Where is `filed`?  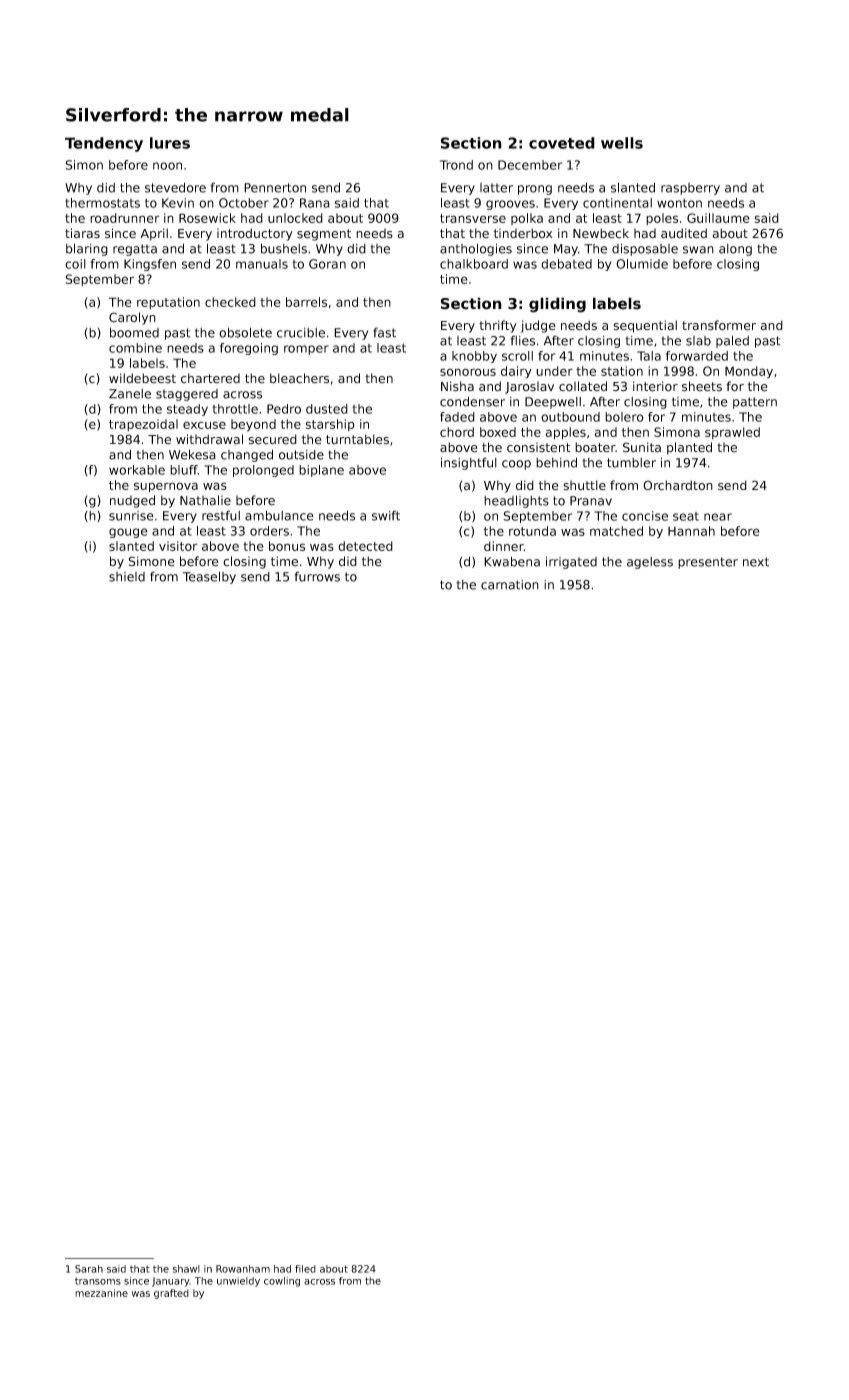
filed is located at coordinates (305, 1269).
